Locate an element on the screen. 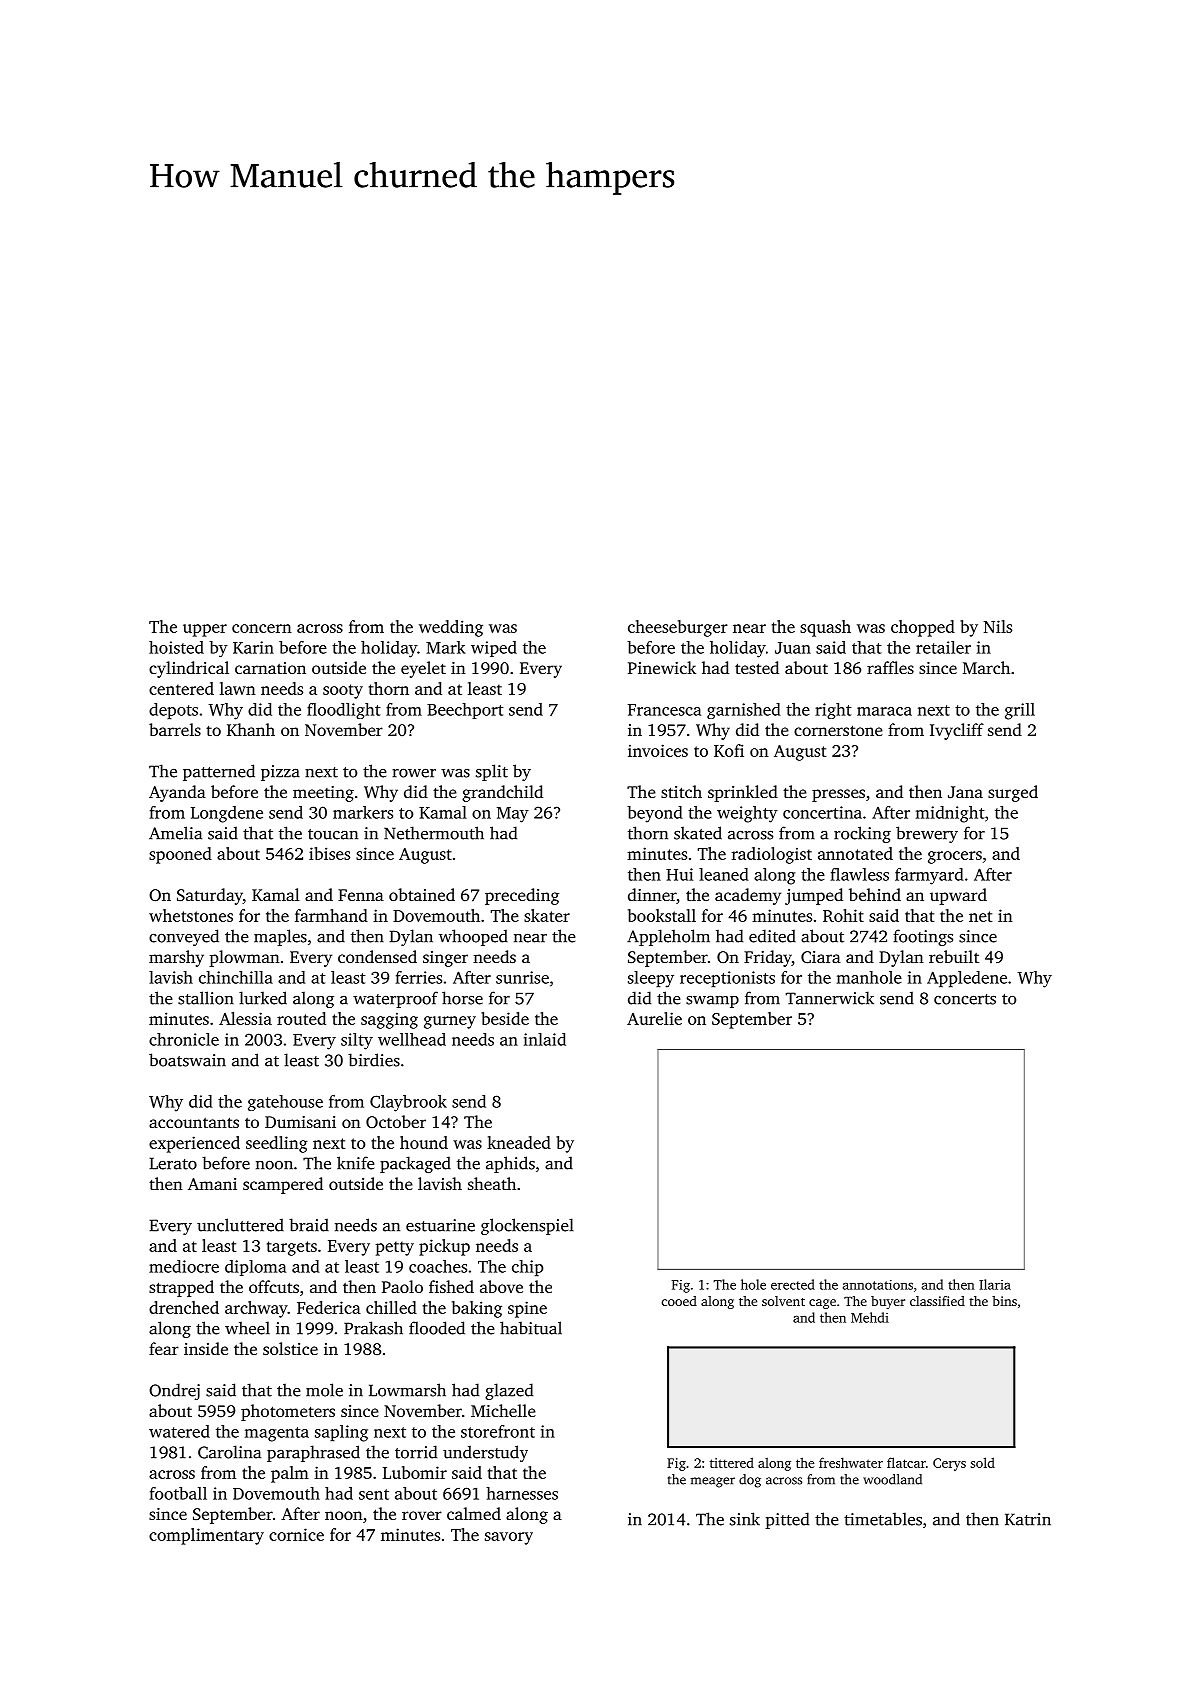 This screenshot has height=1703, width=1204. timetables is located at coordinates (883, 1519).
